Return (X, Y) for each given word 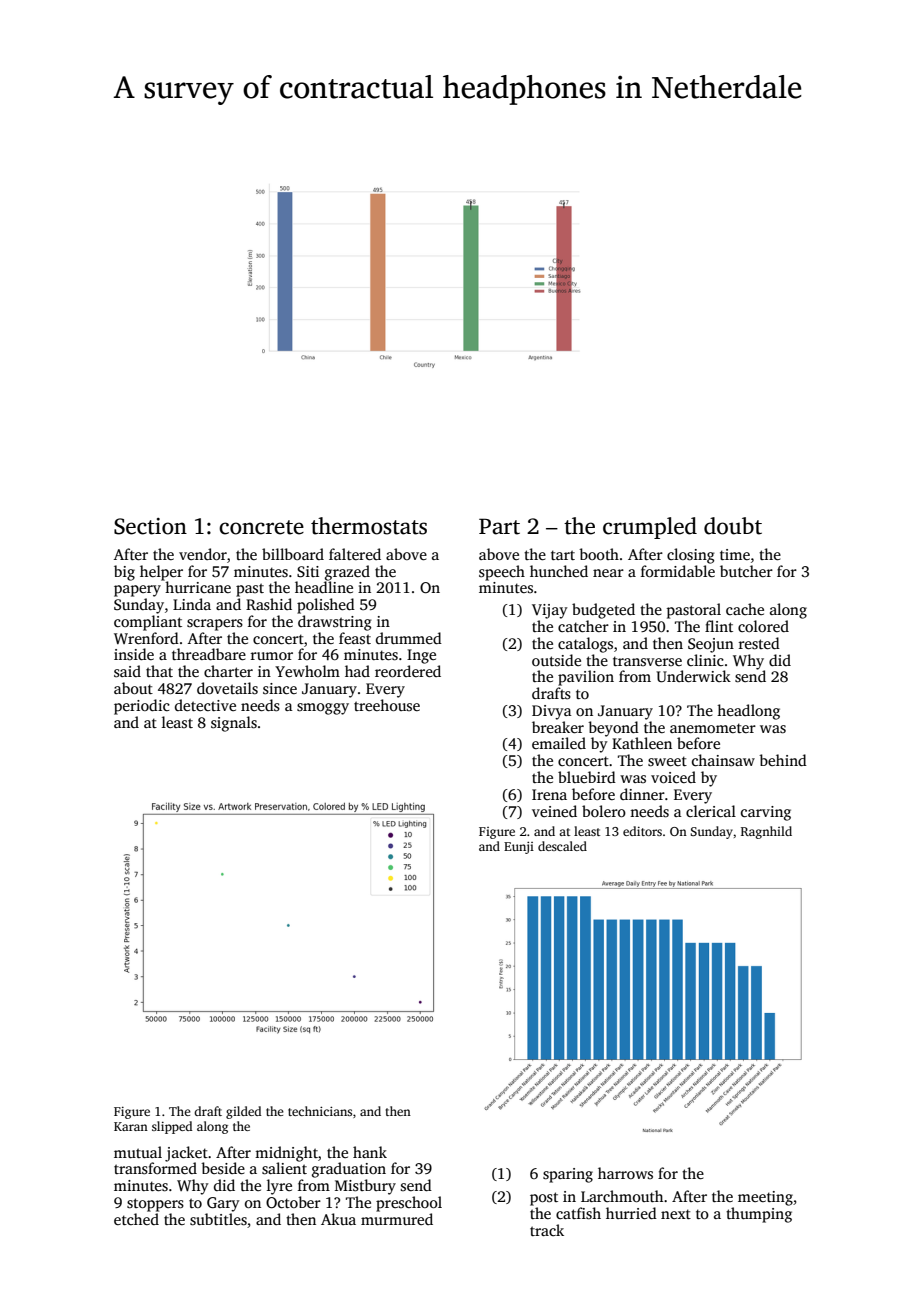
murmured (397, 1219)
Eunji (519, 847)
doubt (733, 526)
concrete (261, 527)
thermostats (369, 526)
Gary (223, 1204)
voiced (673, 777)
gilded (243, 1112)
